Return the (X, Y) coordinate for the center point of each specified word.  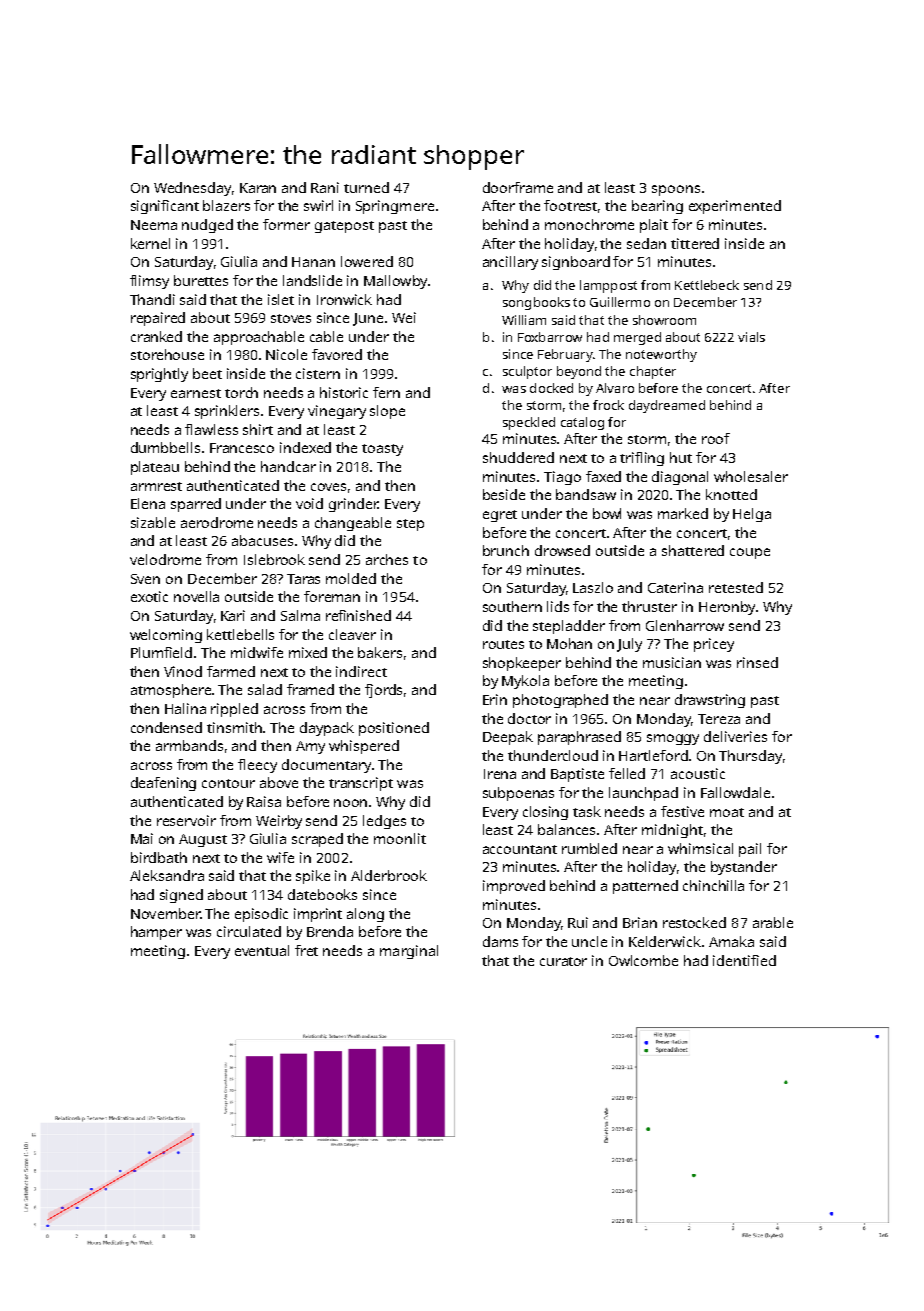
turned (366, 187)
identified (744, 960)
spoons (676, 190)
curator (563, 961)
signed (181, 896)
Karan (258, 188)
